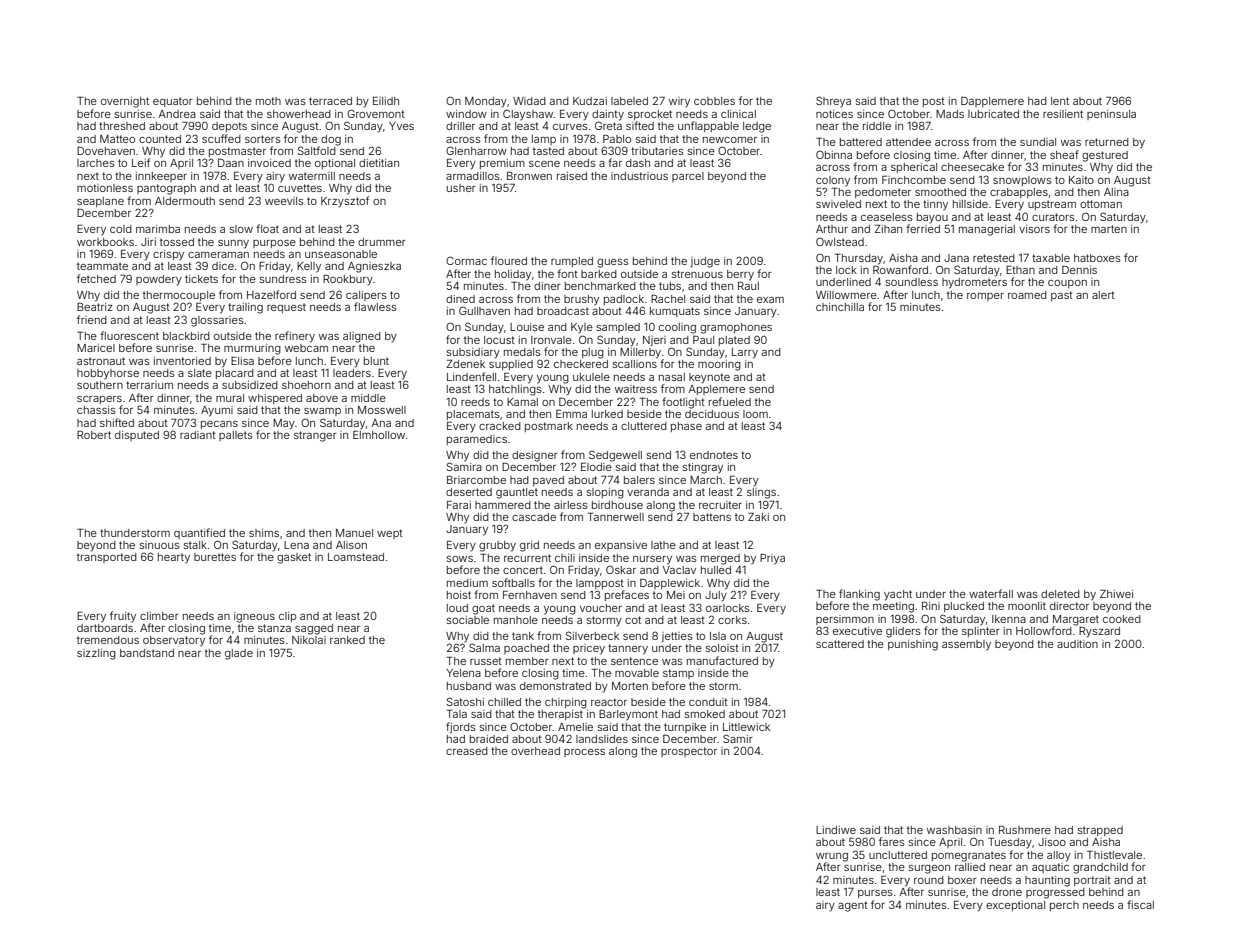  What do you see at coordinates (467, 751) in the page?
I see `creased` at bounding box center [467, 751].
